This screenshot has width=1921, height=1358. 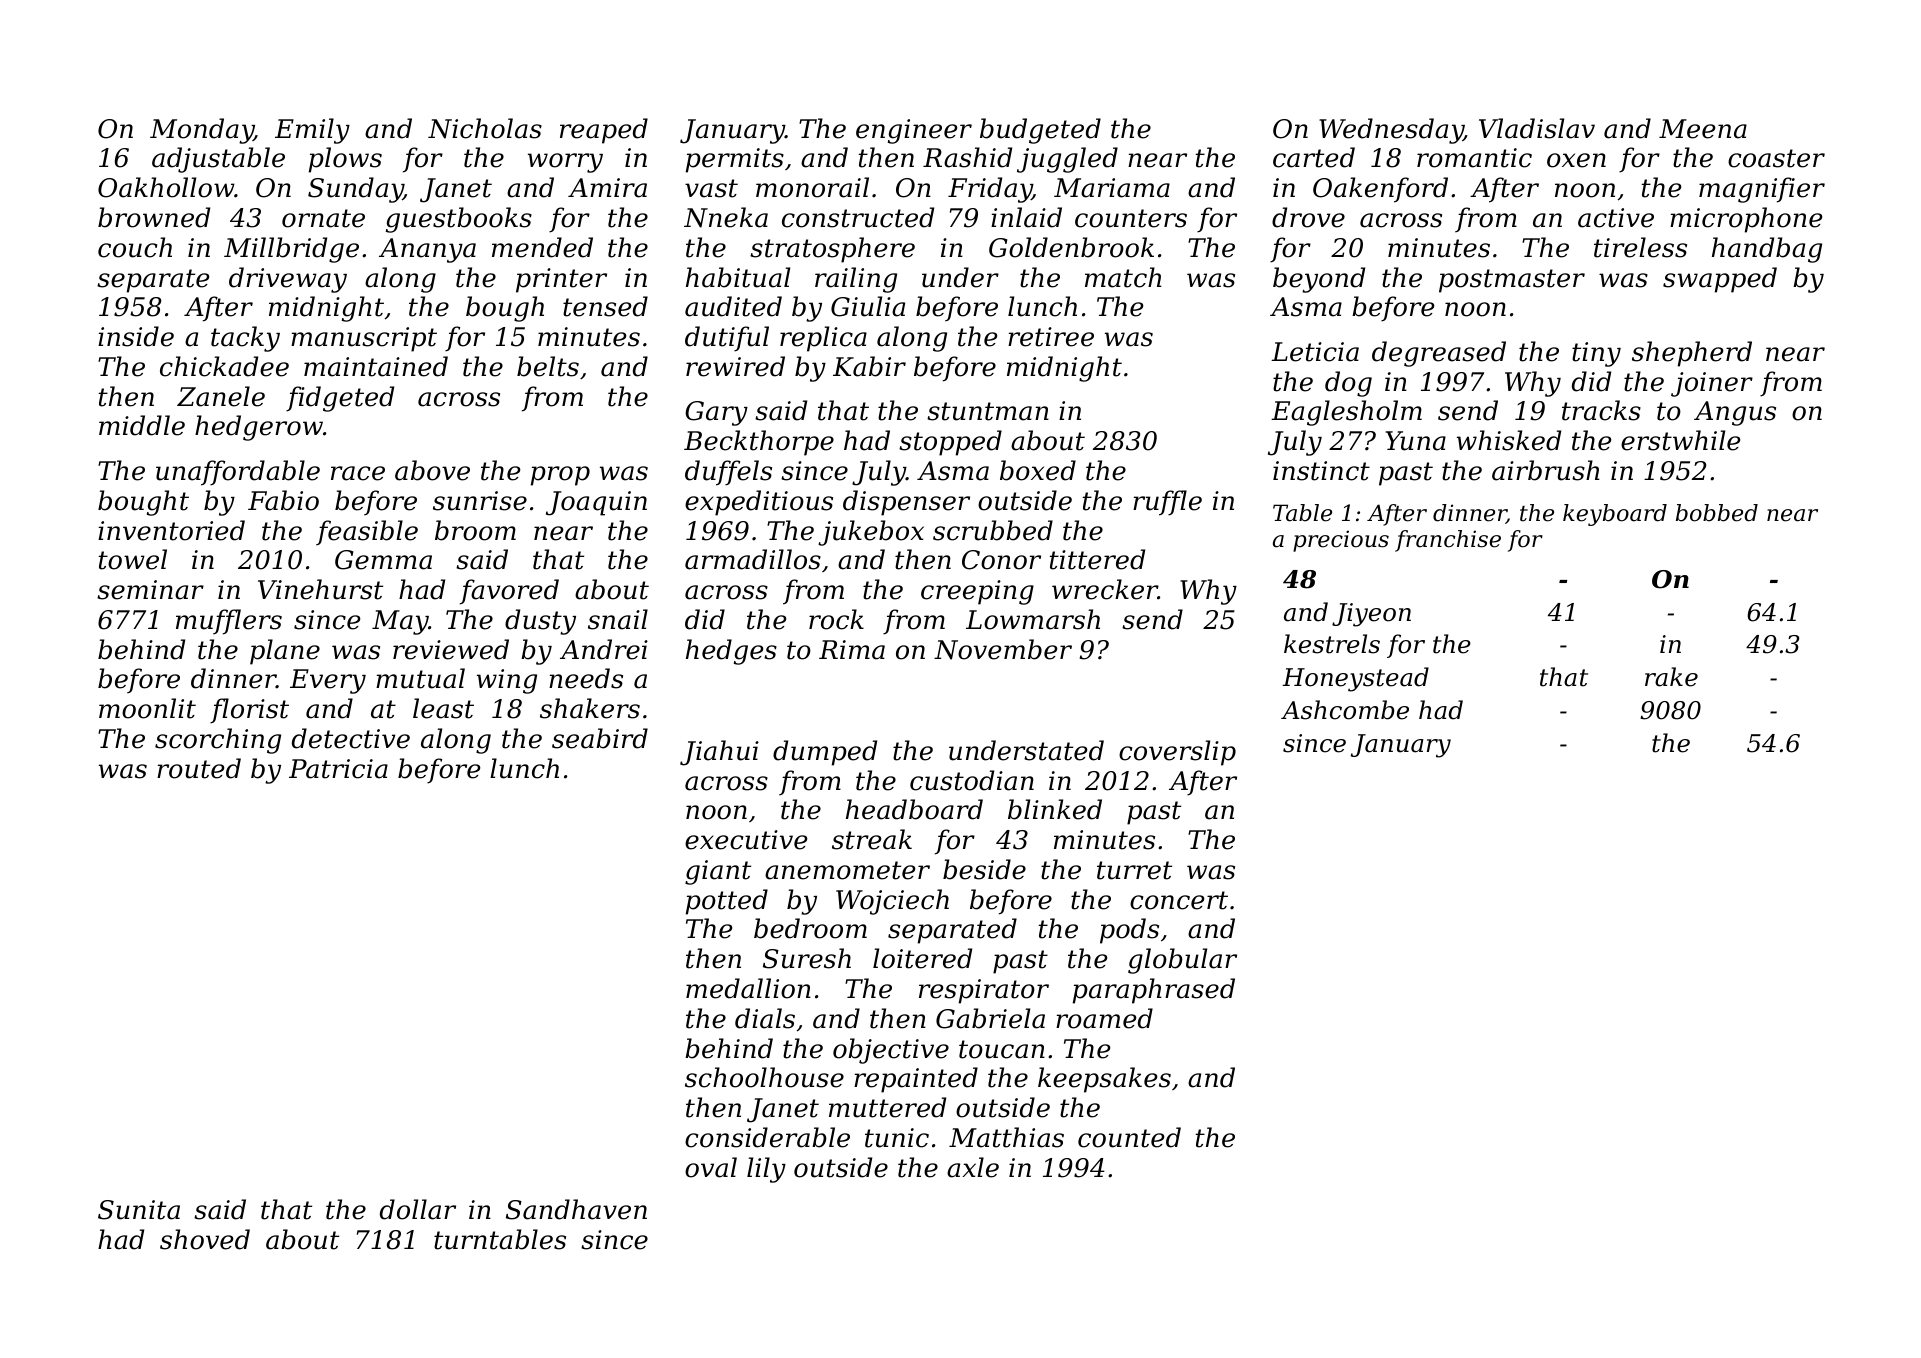 I want to click on Zanele, so click(x=221, y=396).
